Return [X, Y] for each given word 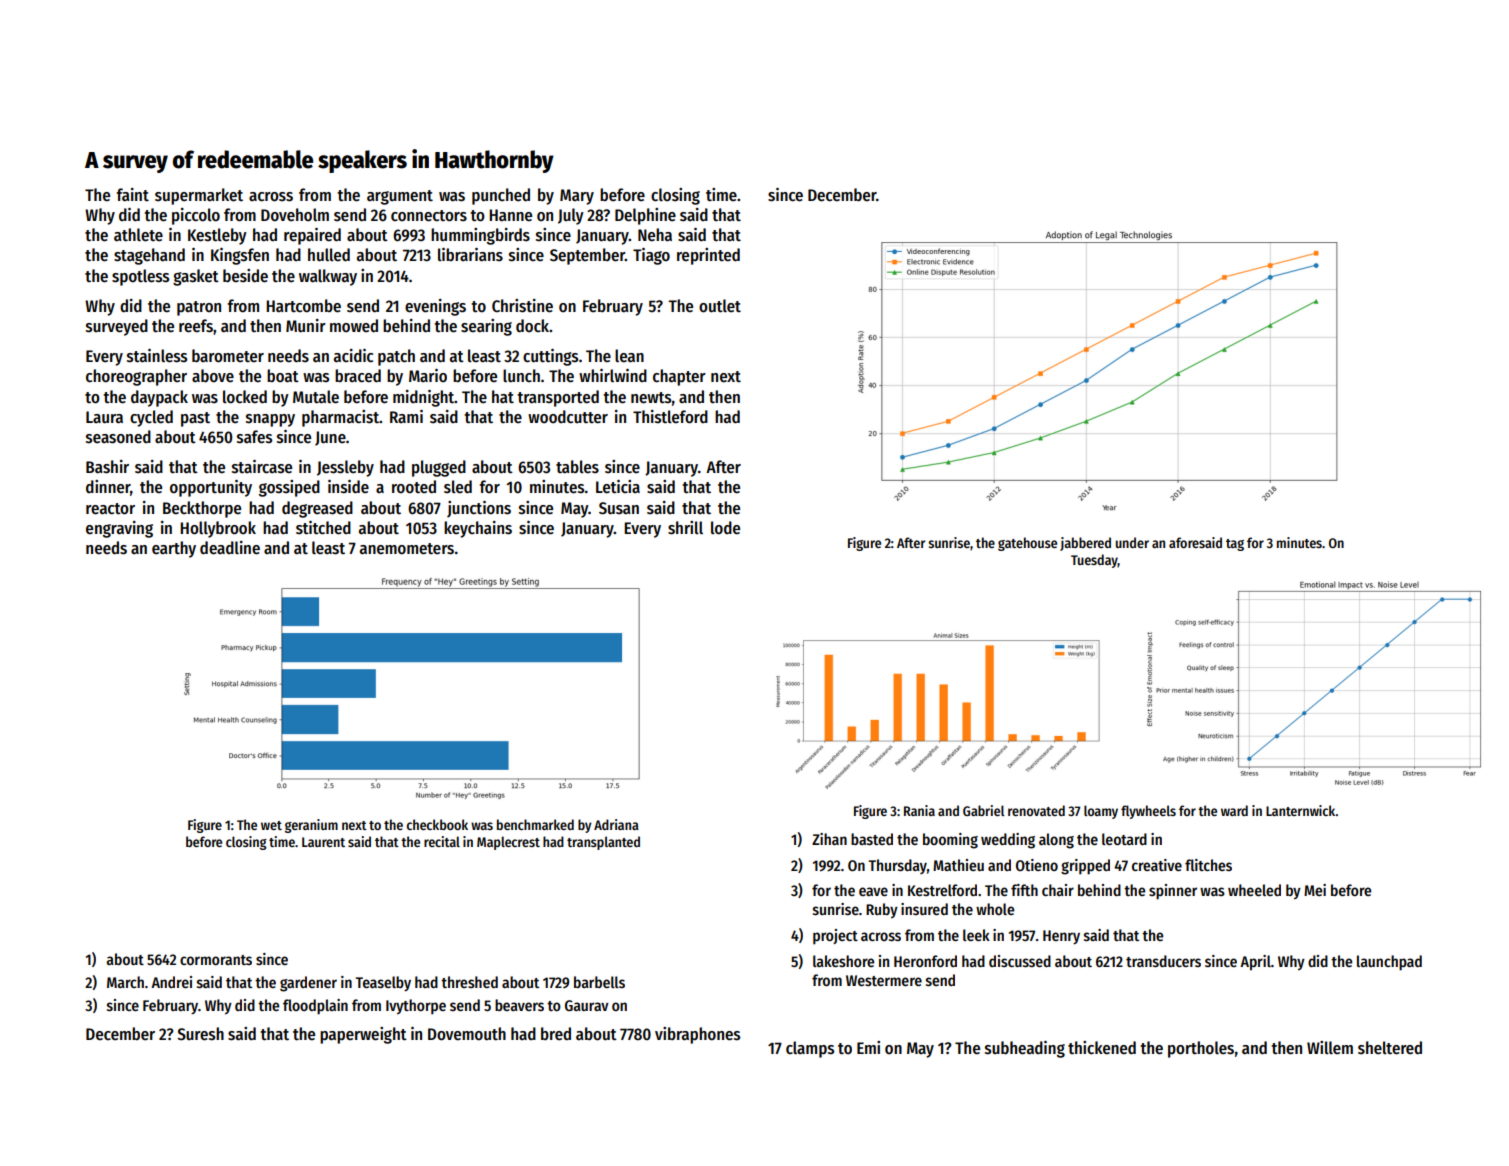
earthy [174, 549]
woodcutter [568, 417]
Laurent [323, 842]
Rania [919, 810]
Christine [522, 306]
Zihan [829, 839]
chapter [679, 377]
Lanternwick [1301, 810]
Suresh [200, 1034]
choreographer [136, 377]
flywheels [1148, 812]
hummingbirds [480, 236]
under [1132, 542]
